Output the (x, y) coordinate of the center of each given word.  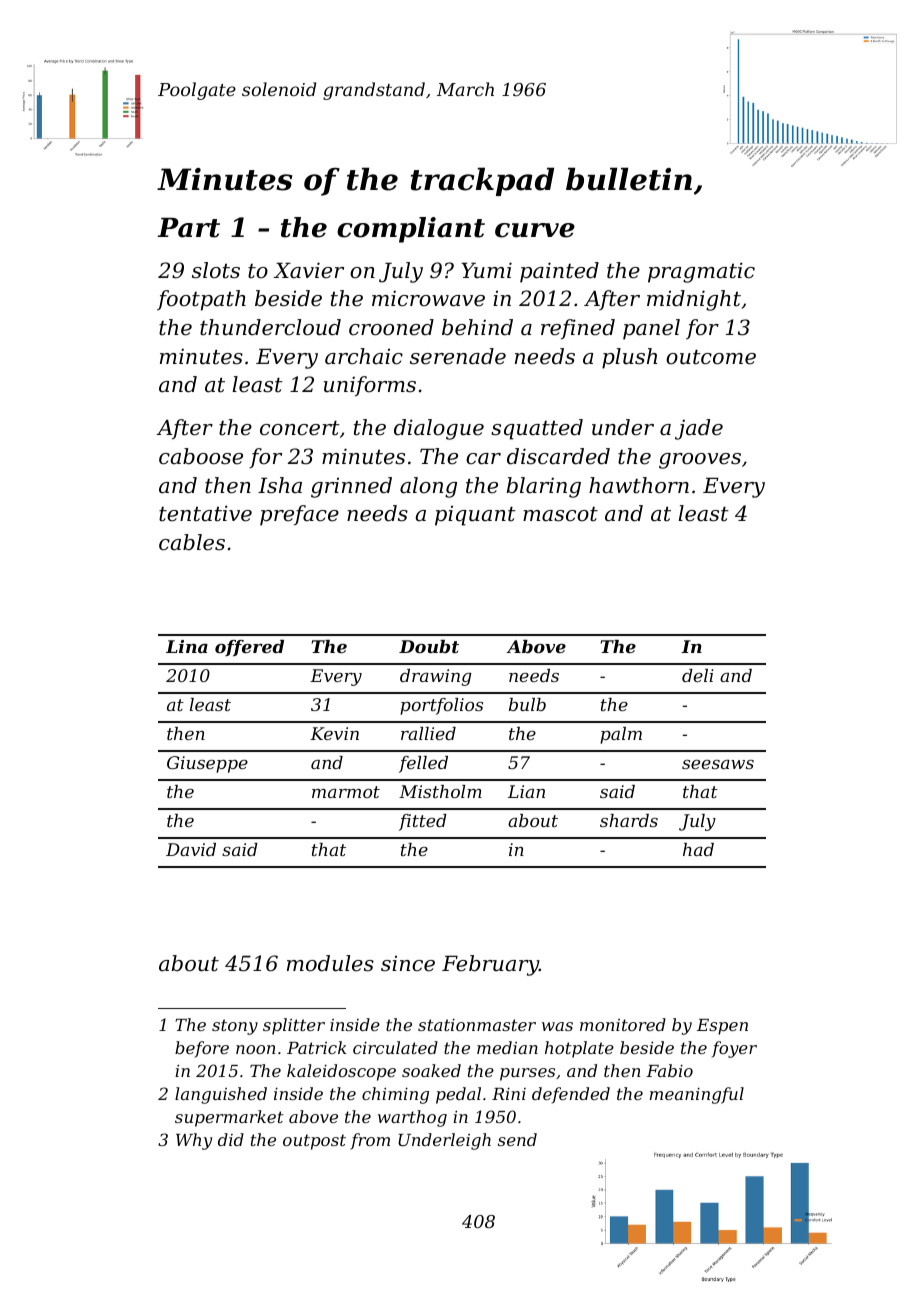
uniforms (370, 386)
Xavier (308, 270)
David (191, 849)
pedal (458, 1095)
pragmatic (701, 272)
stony (235, 1027)
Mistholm (440, 791)
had (698, 849)
